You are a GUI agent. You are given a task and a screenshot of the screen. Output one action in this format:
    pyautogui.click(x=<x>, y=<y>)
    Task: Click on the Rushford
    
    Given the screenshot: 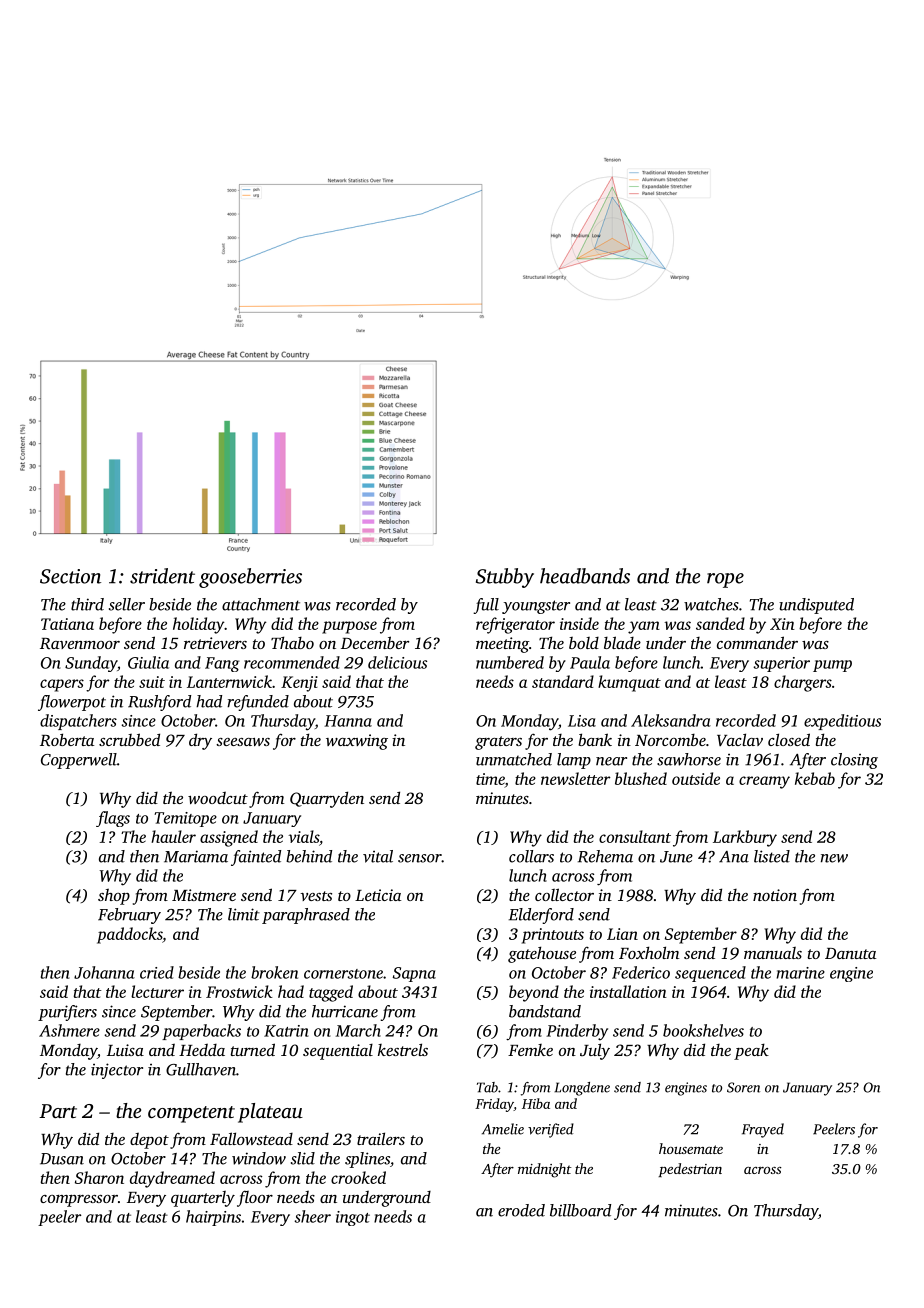 What is the action you would take?
    pyautogui.click(x=159, y=703)
